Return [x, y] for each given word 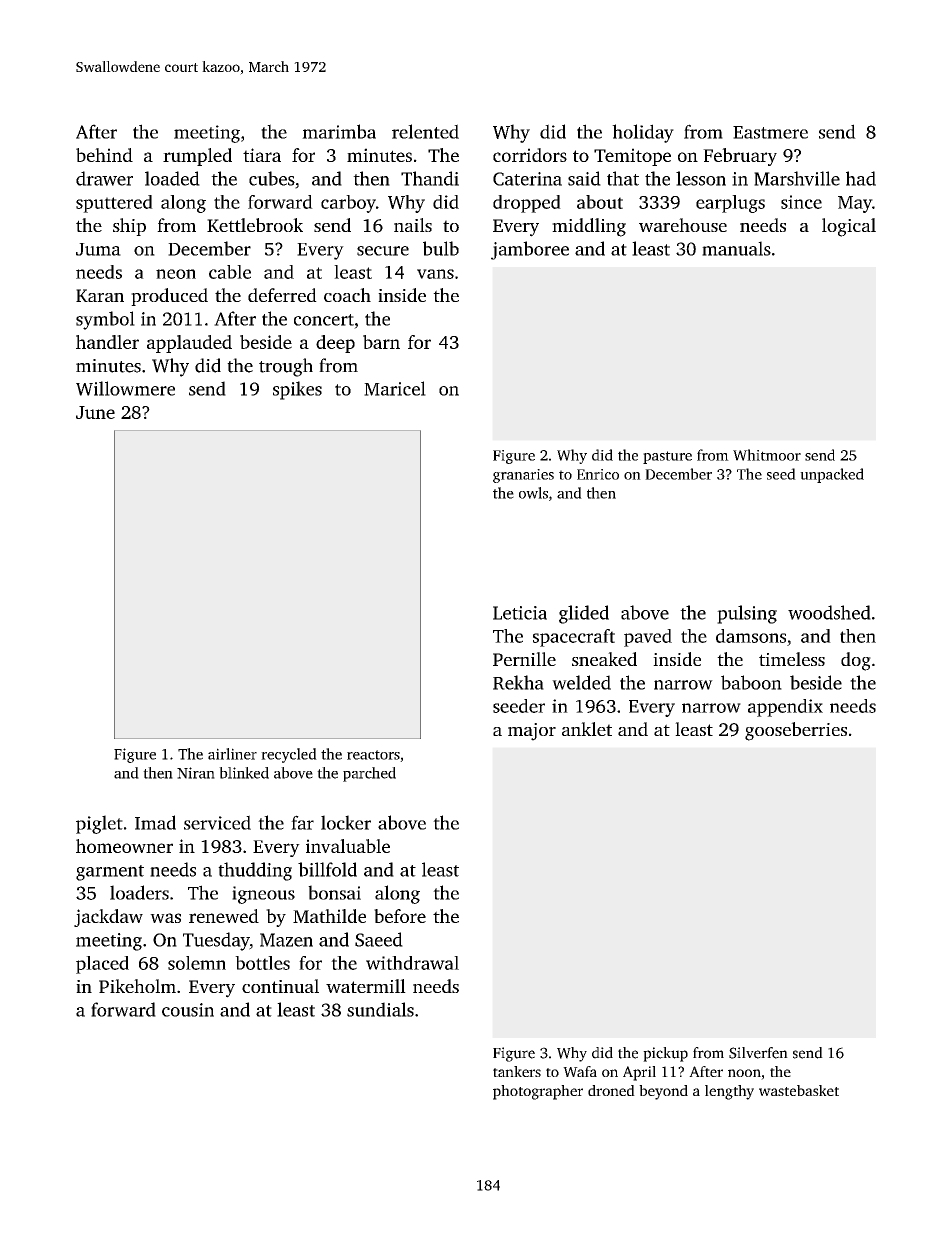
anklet [587, 729]
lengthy [729, 1092]
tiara [262, 155]
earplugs [730, 204]
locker [346, 822]
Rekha [518, 682]
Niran [196, 773]
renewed [224, 916]
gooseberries [796, 731]
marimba [339, 131]
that [623, 178]
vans [435, 274]
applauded [189, 344]
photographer [538, 1092]
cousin [188, 1010]
